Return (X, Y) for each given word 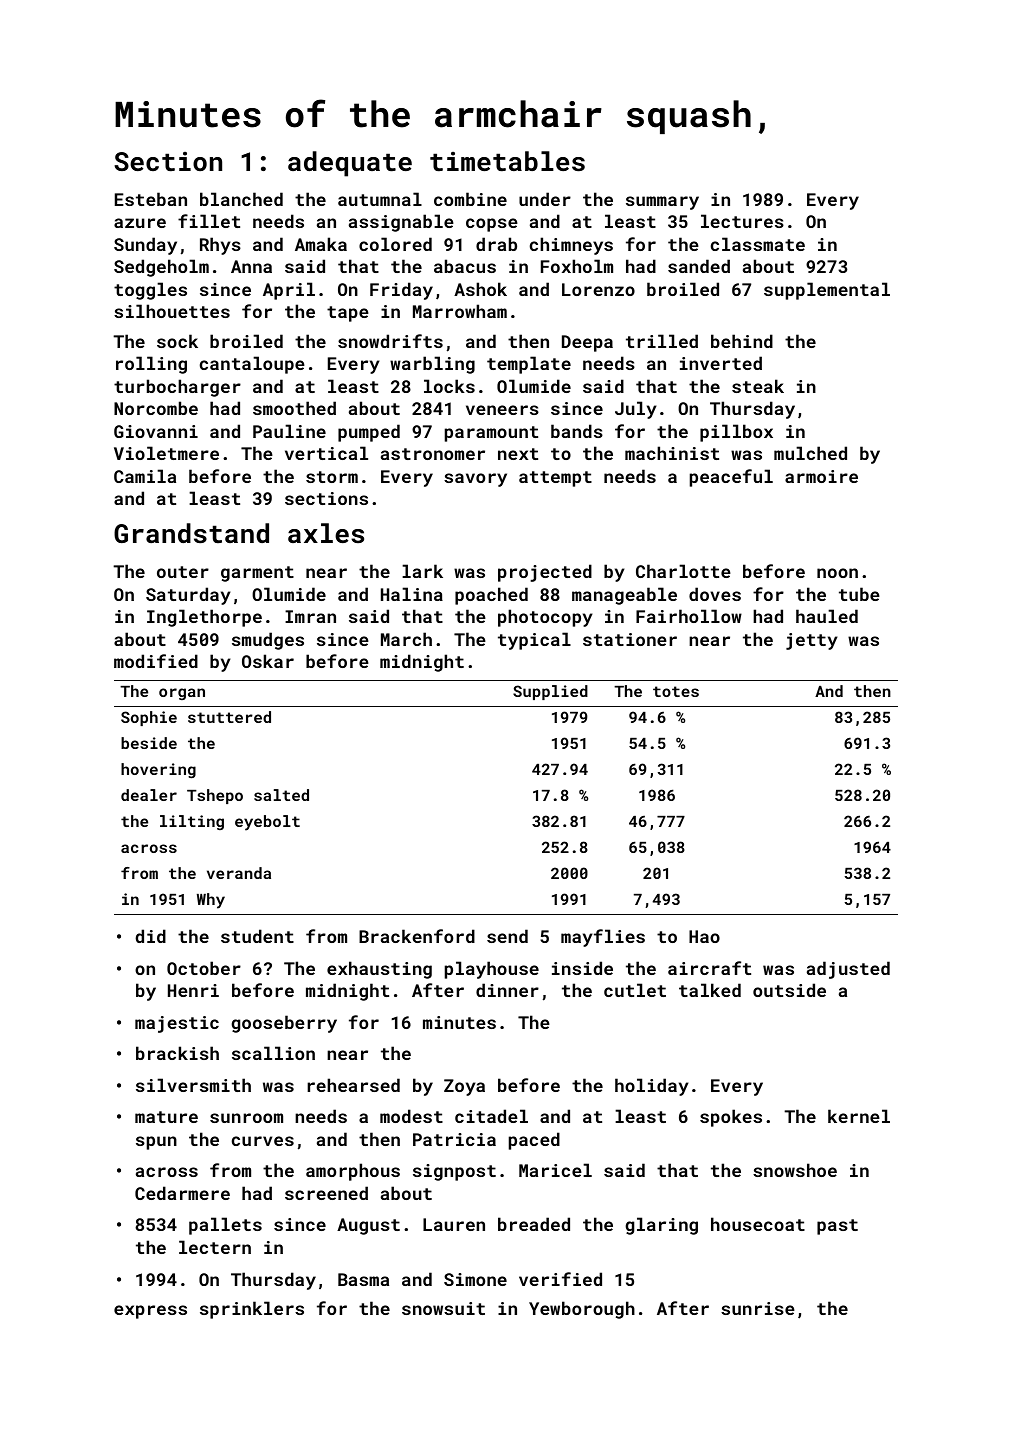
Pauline (289, 431)
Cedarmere (182, 1193)
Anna (251, 266)
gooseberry (284, 1024)
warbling (432, 365)
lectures (742, 221)
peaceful (731, 478)
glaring (661, 1226)
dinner (507, 990)
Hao (704, 936)
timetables (507, 161)
